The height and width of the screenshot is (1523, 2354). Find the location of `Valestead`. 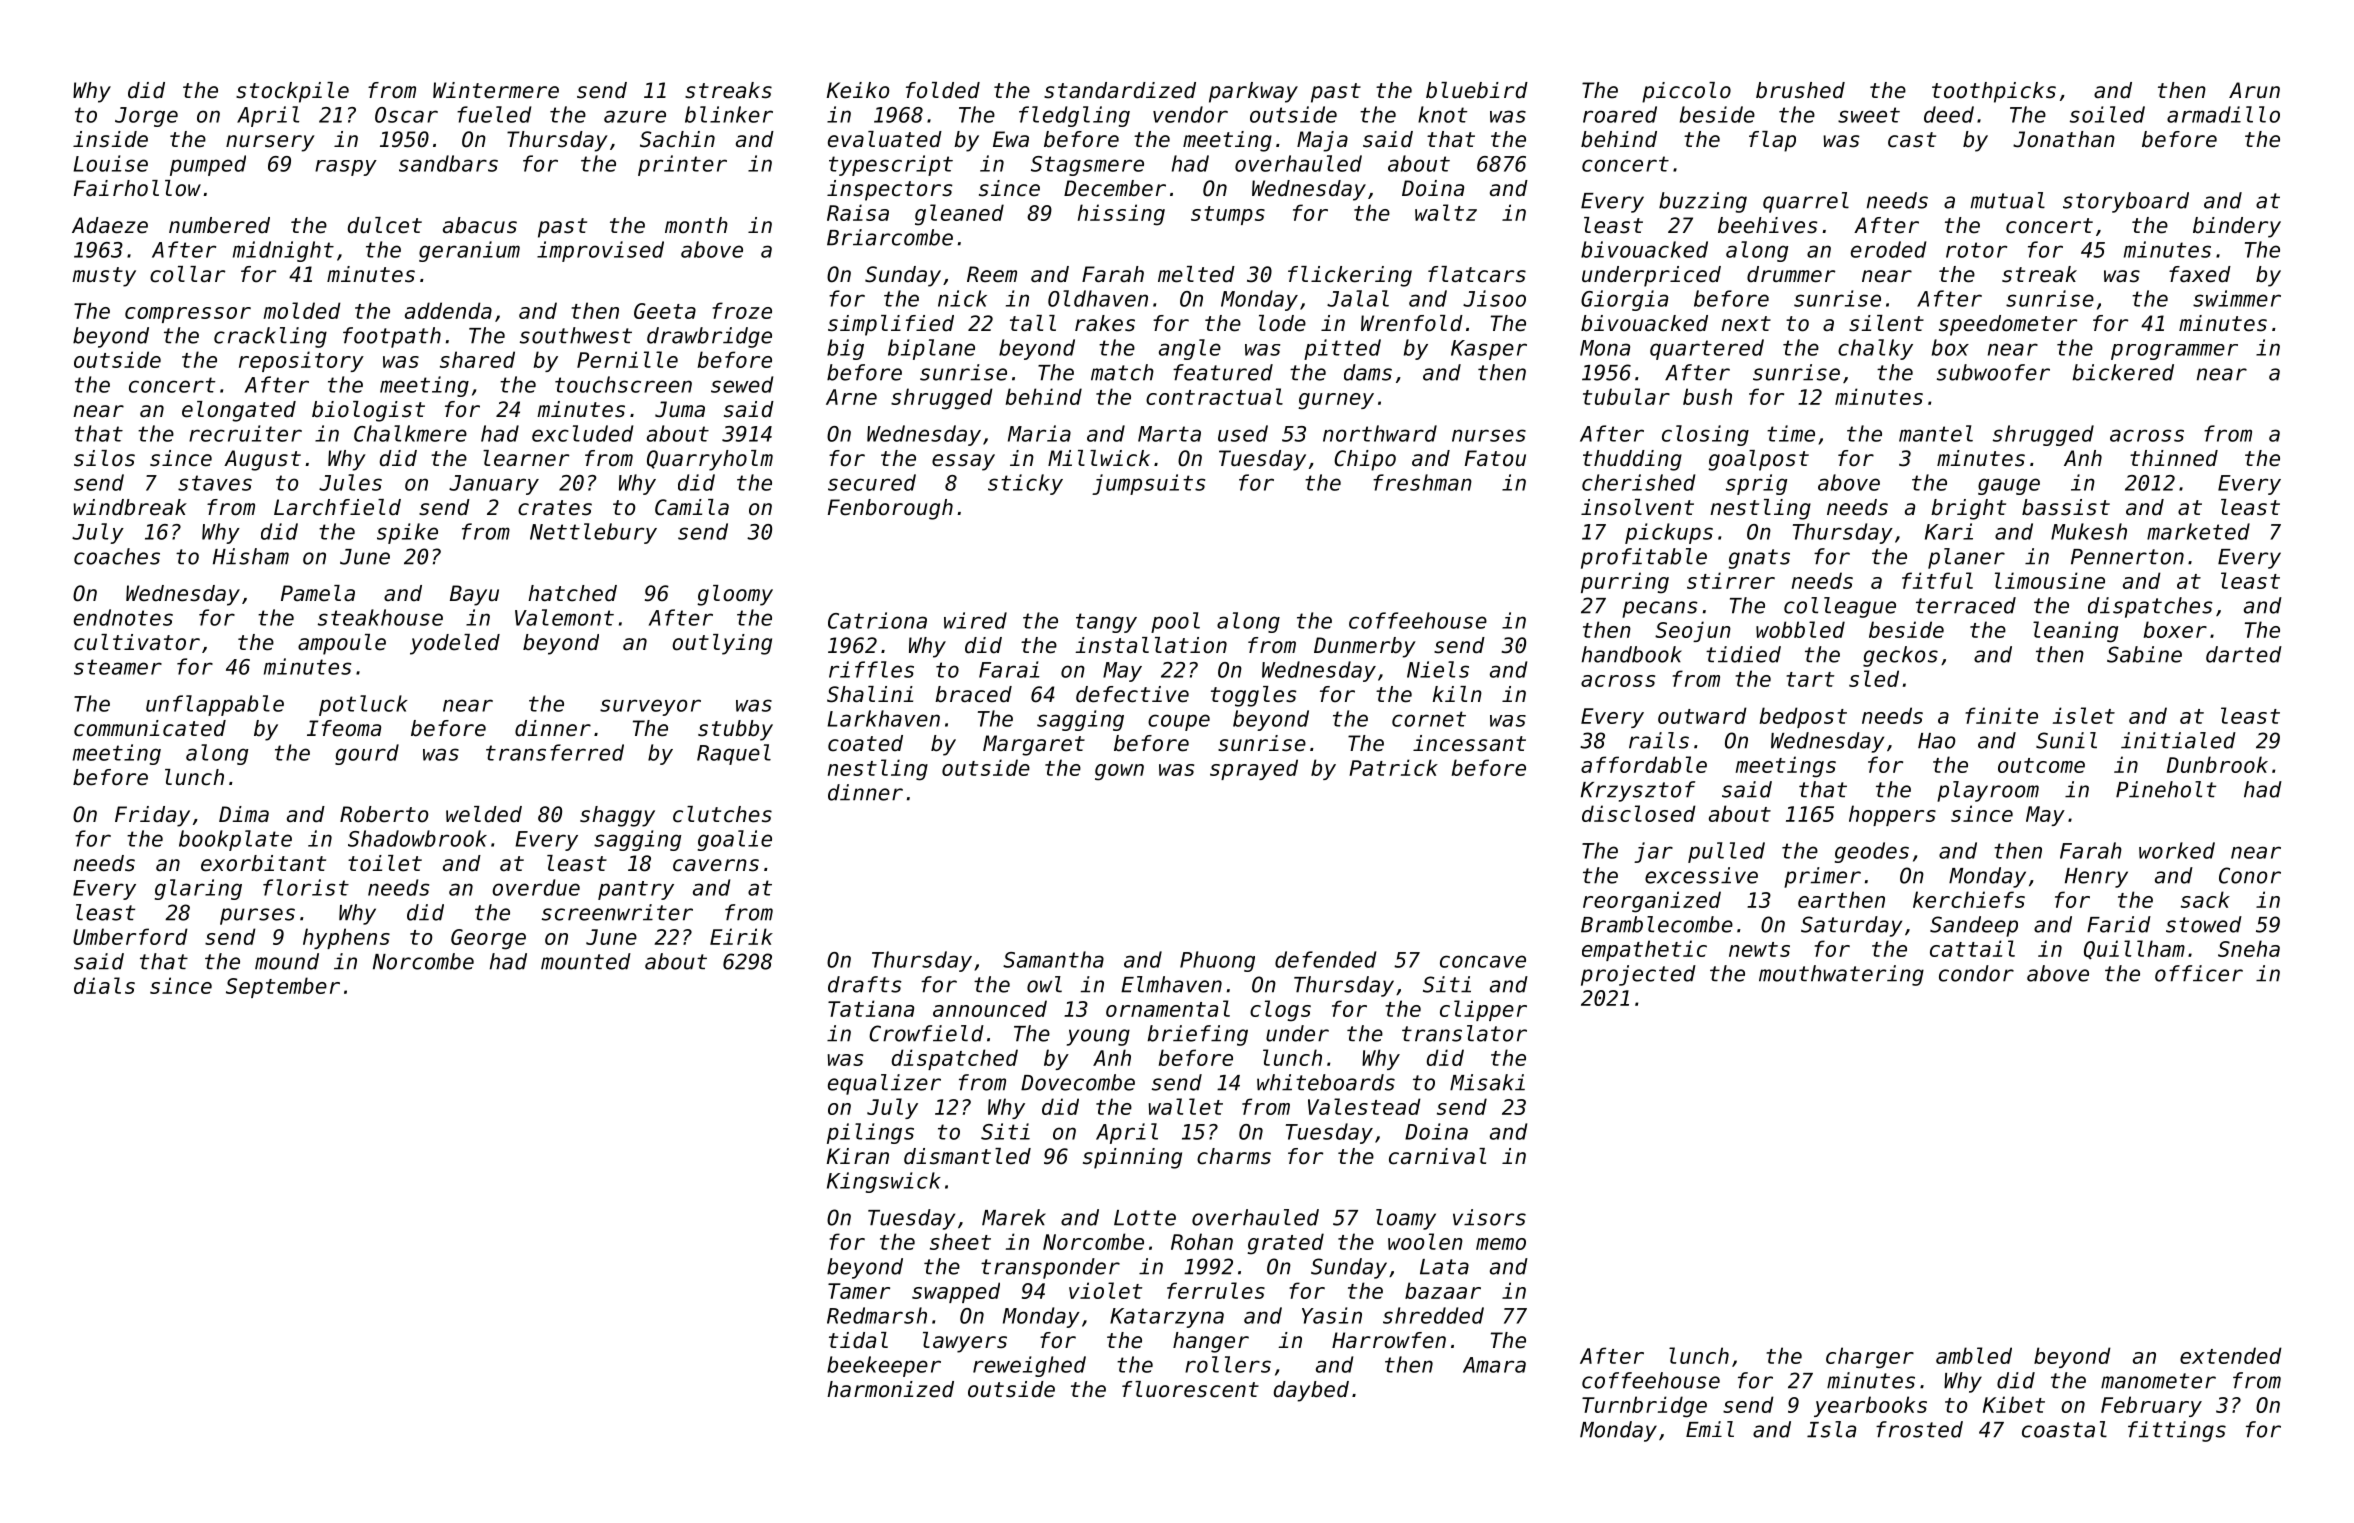

Valestead is located at coordinates (1364, 1106).
